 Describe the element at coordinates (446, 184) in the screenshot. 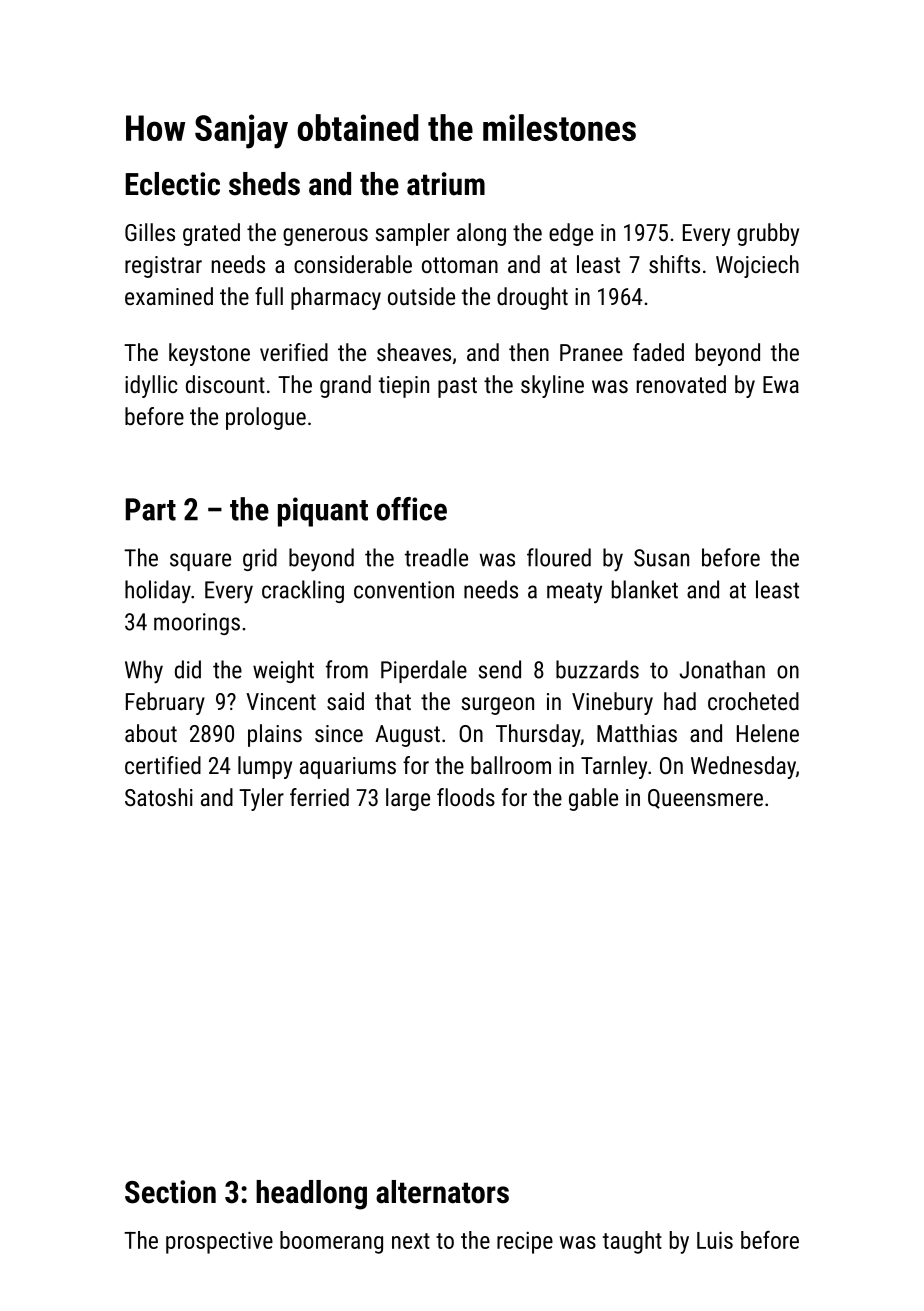

I see `atrium` at that location.
